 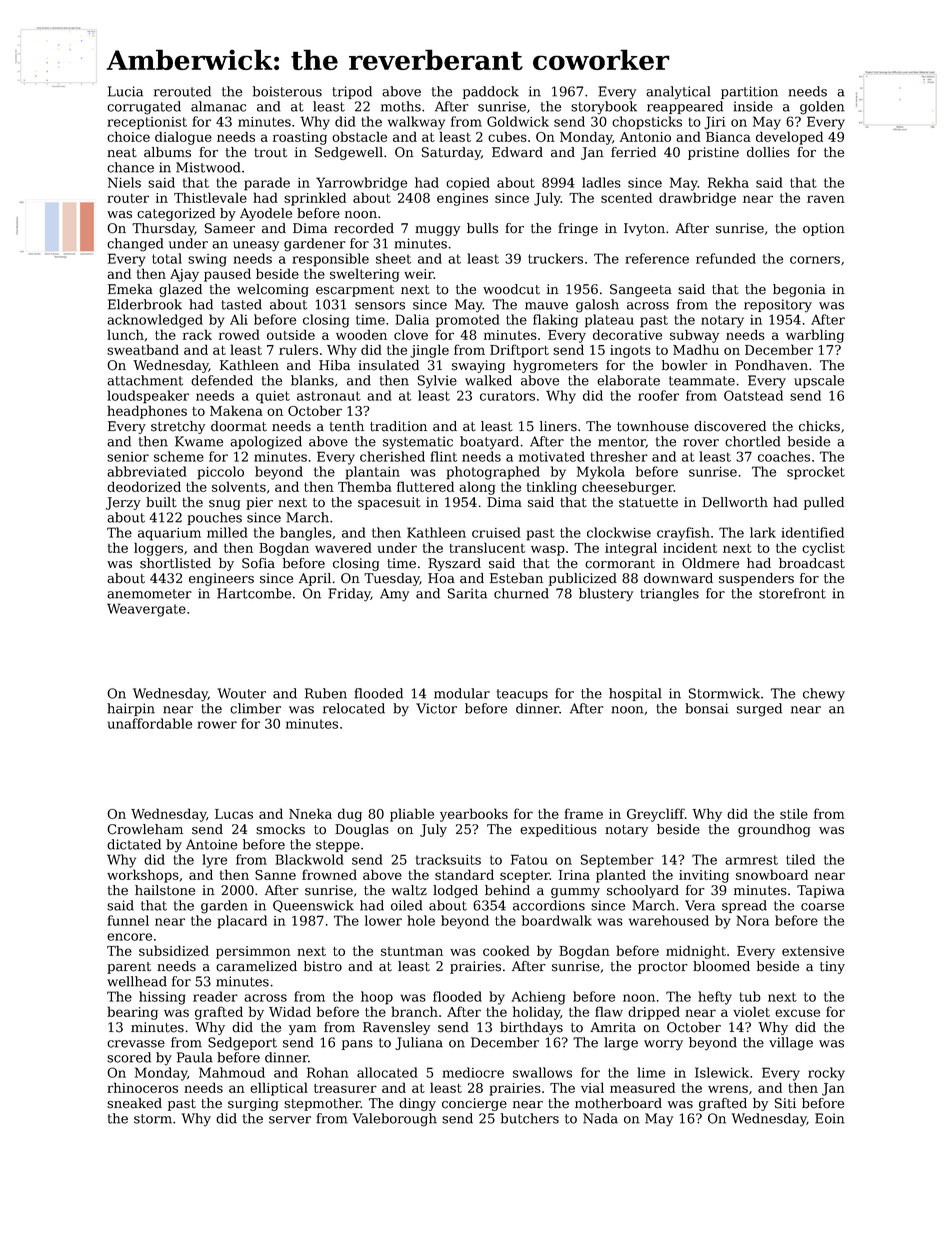 I want to click on cruised, so click(x=496, y=532).
